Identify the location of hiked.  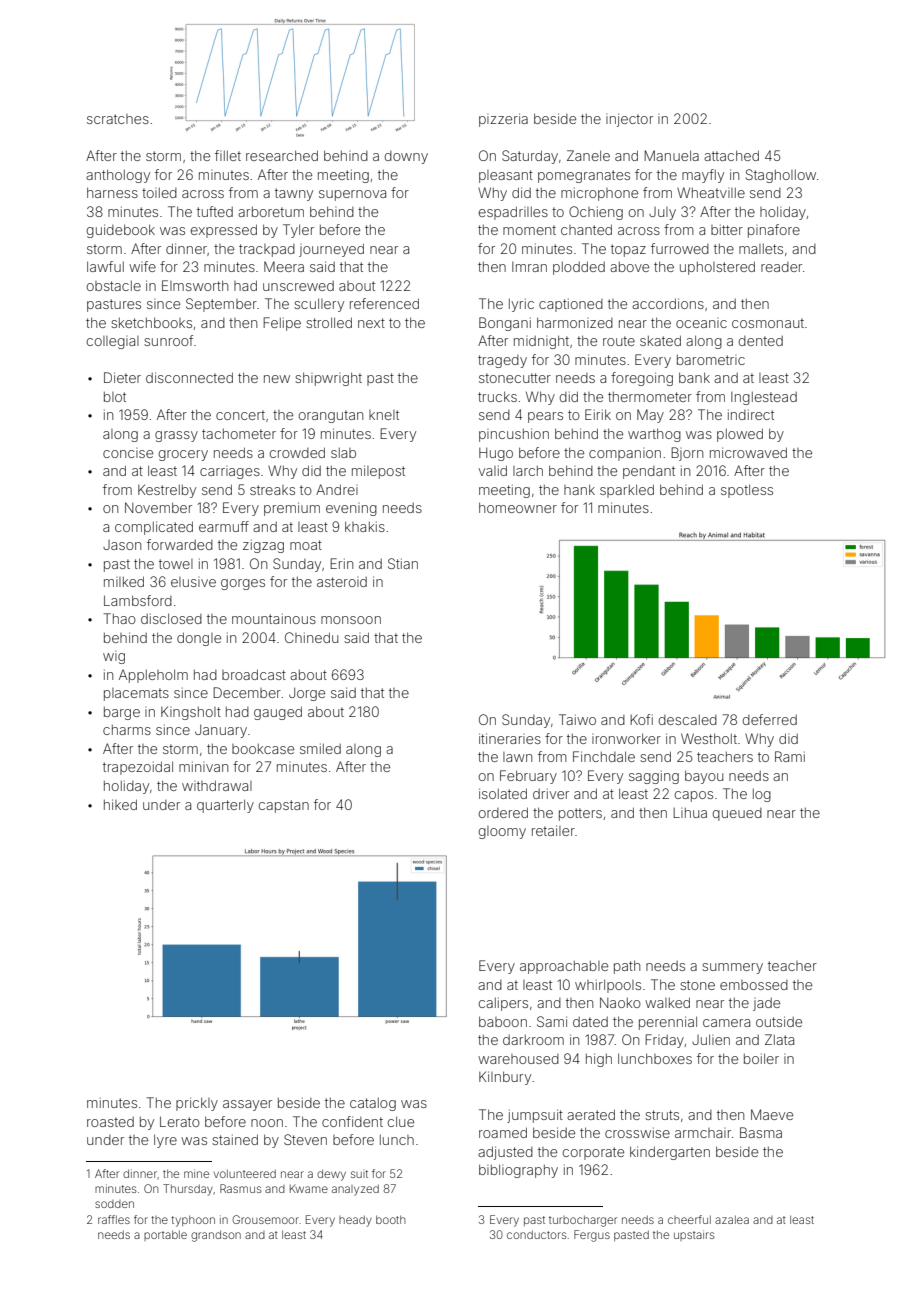
(120, 804).
